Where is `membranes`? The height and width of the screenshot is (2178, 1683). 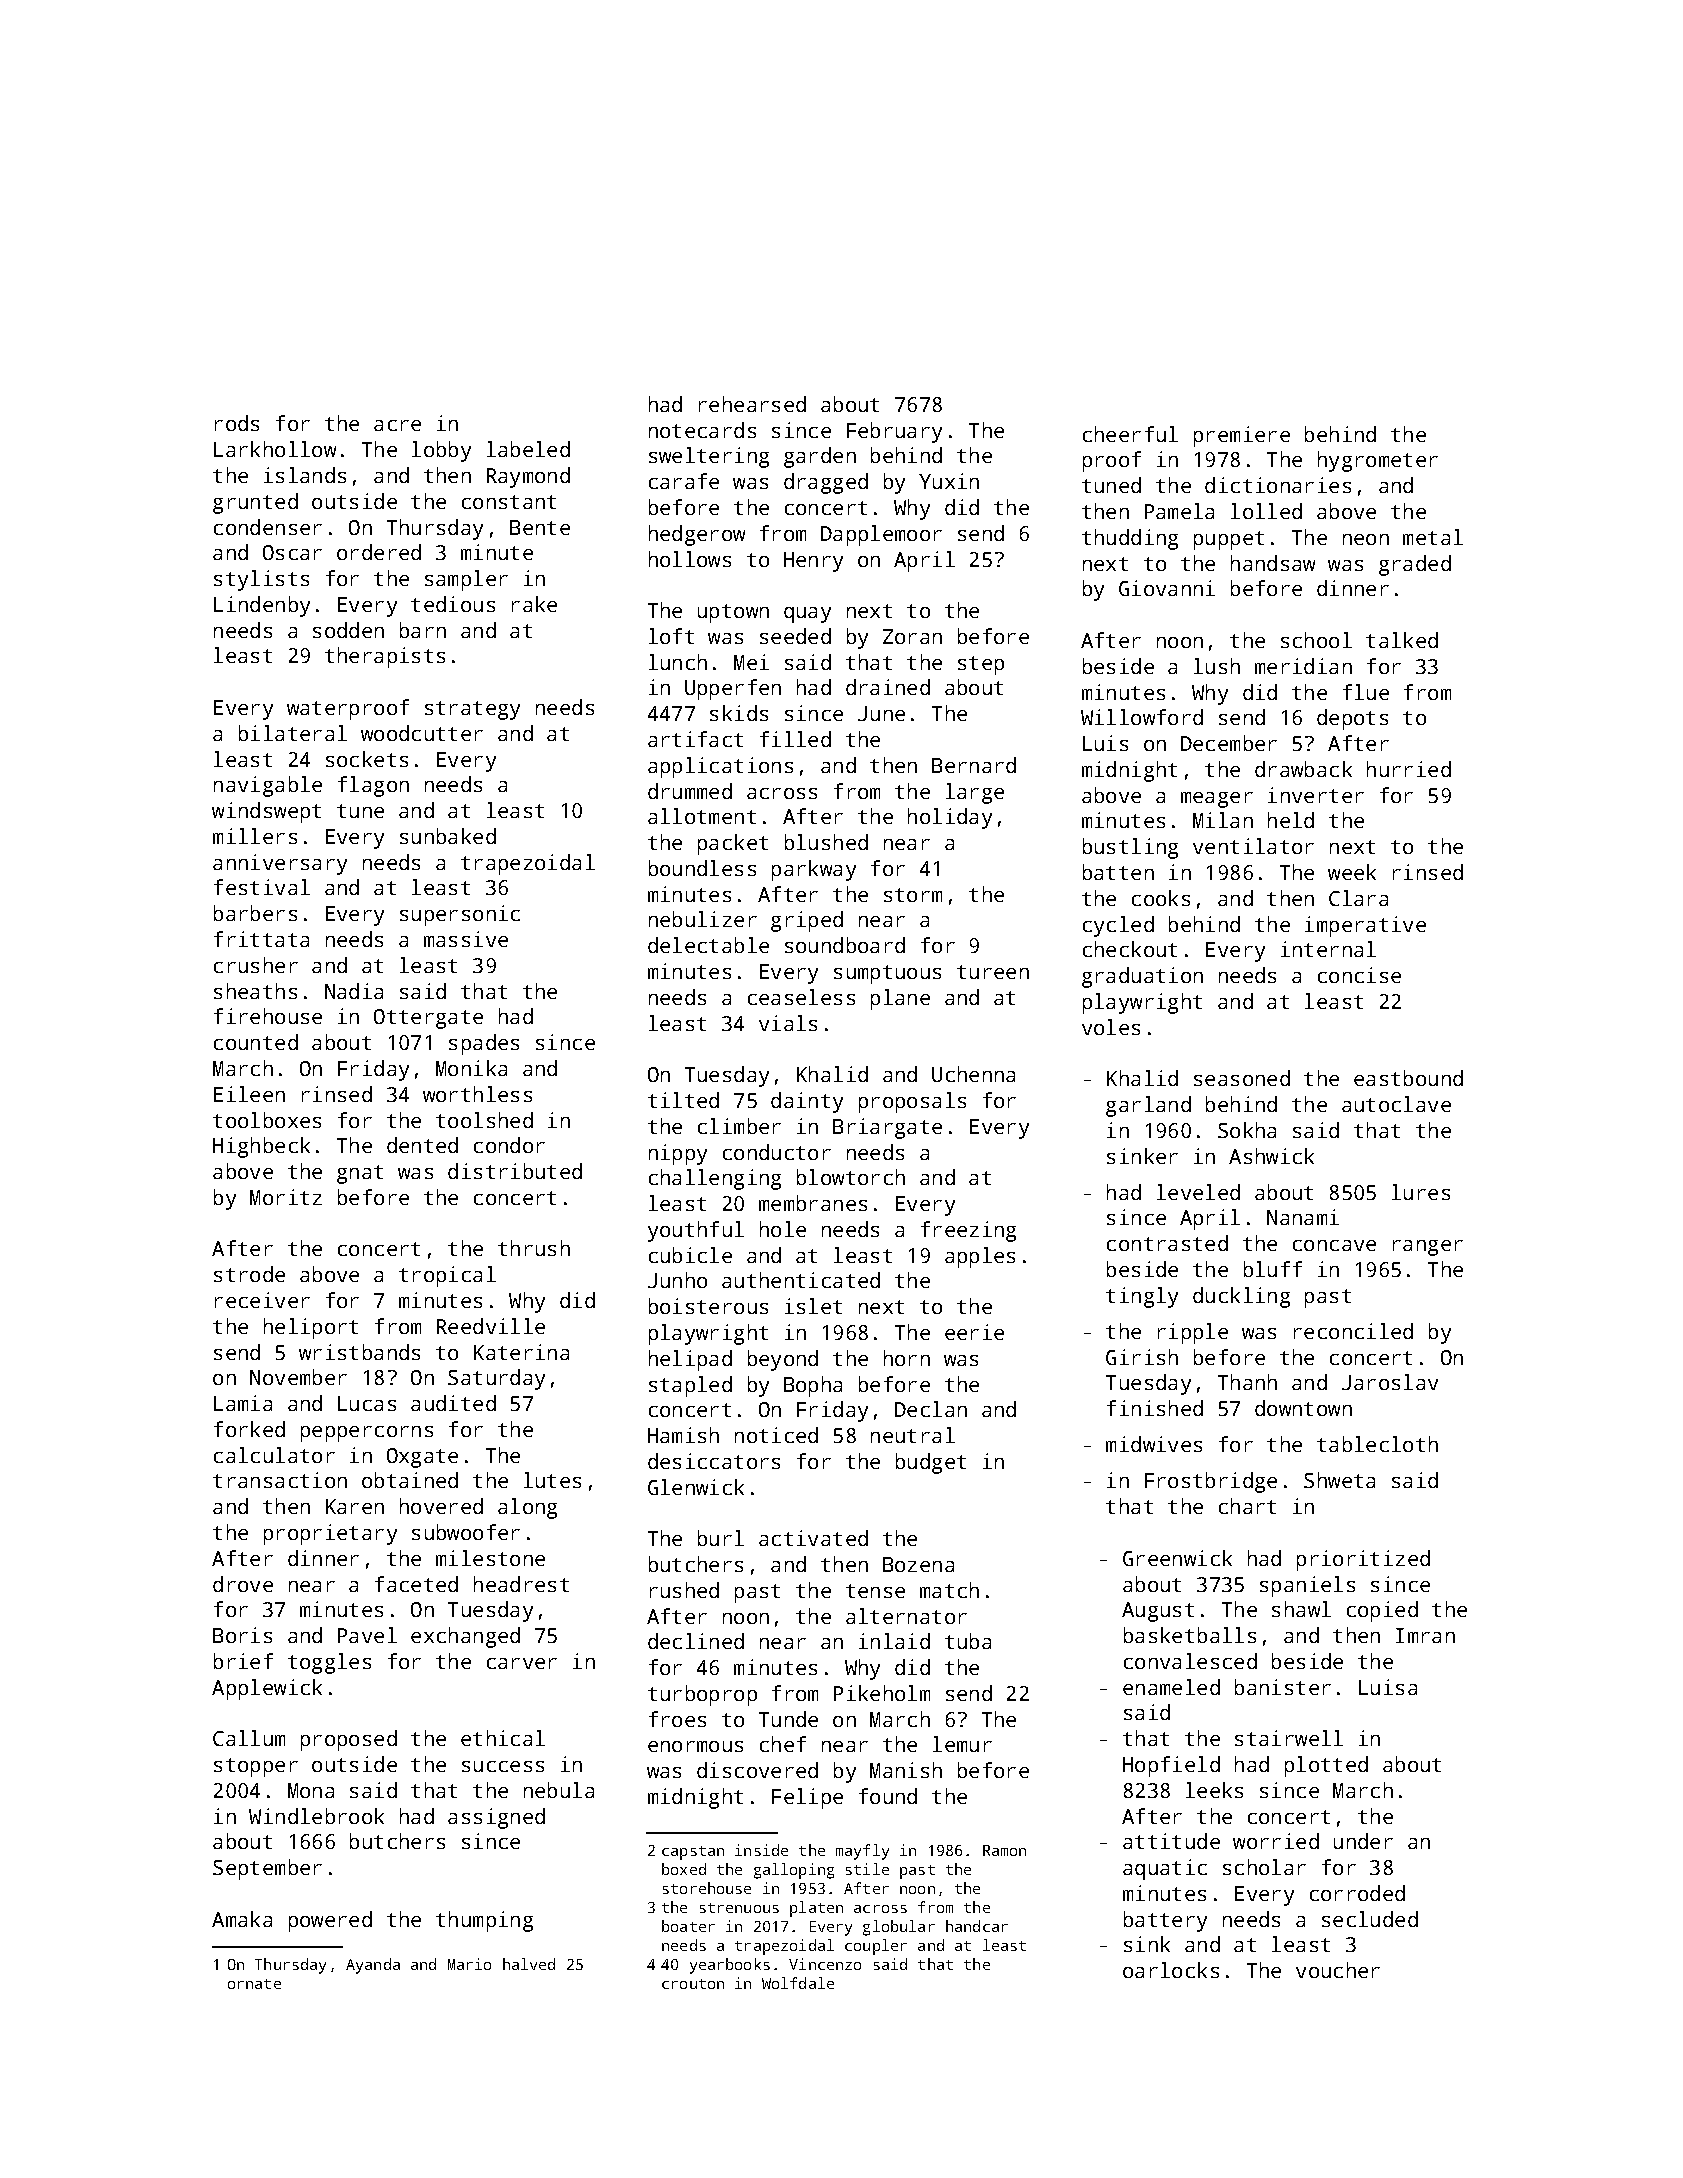
membranes is located at coordinates (813, 1203).
